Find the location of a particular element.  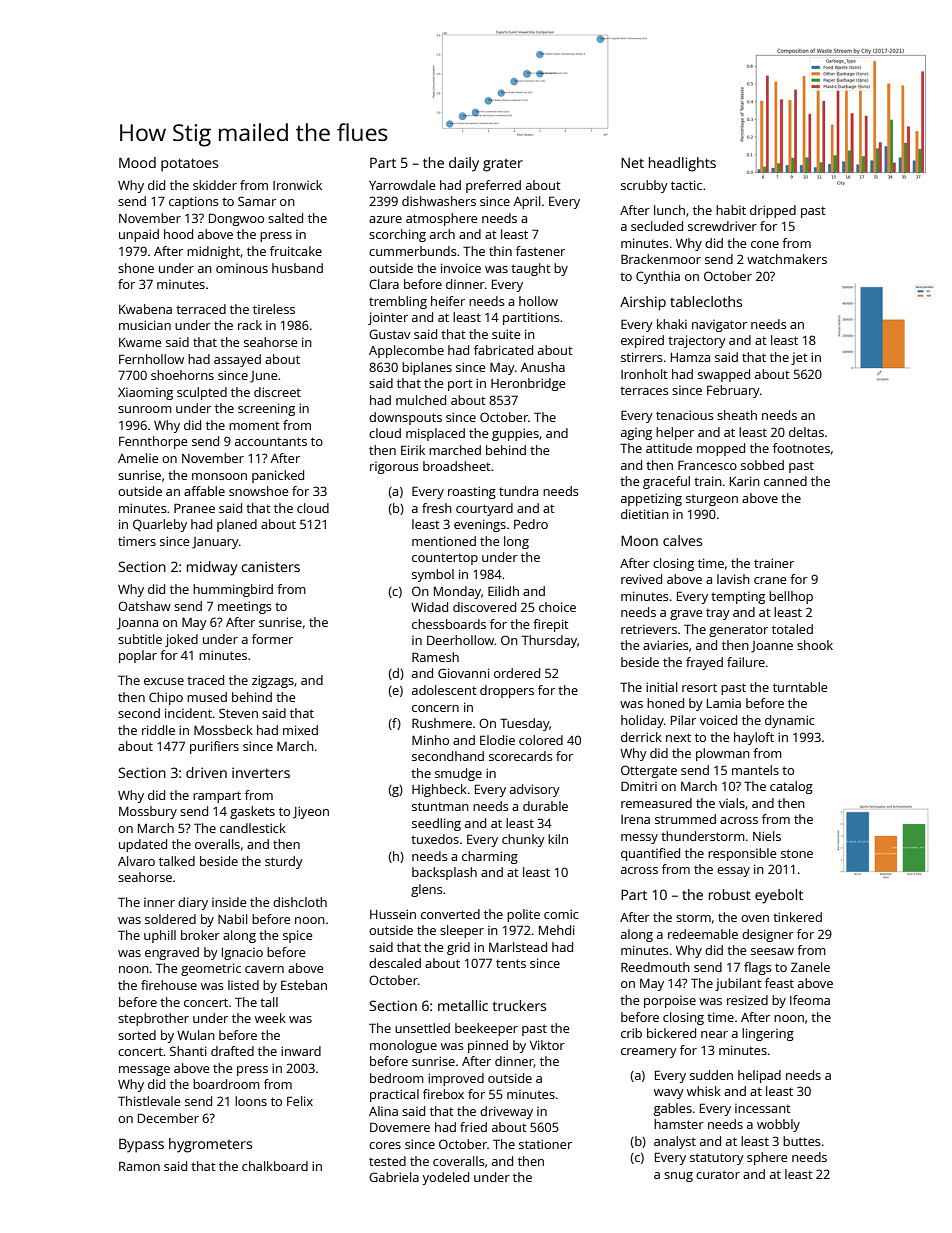

excuse is located at coordinates (164, 681).
